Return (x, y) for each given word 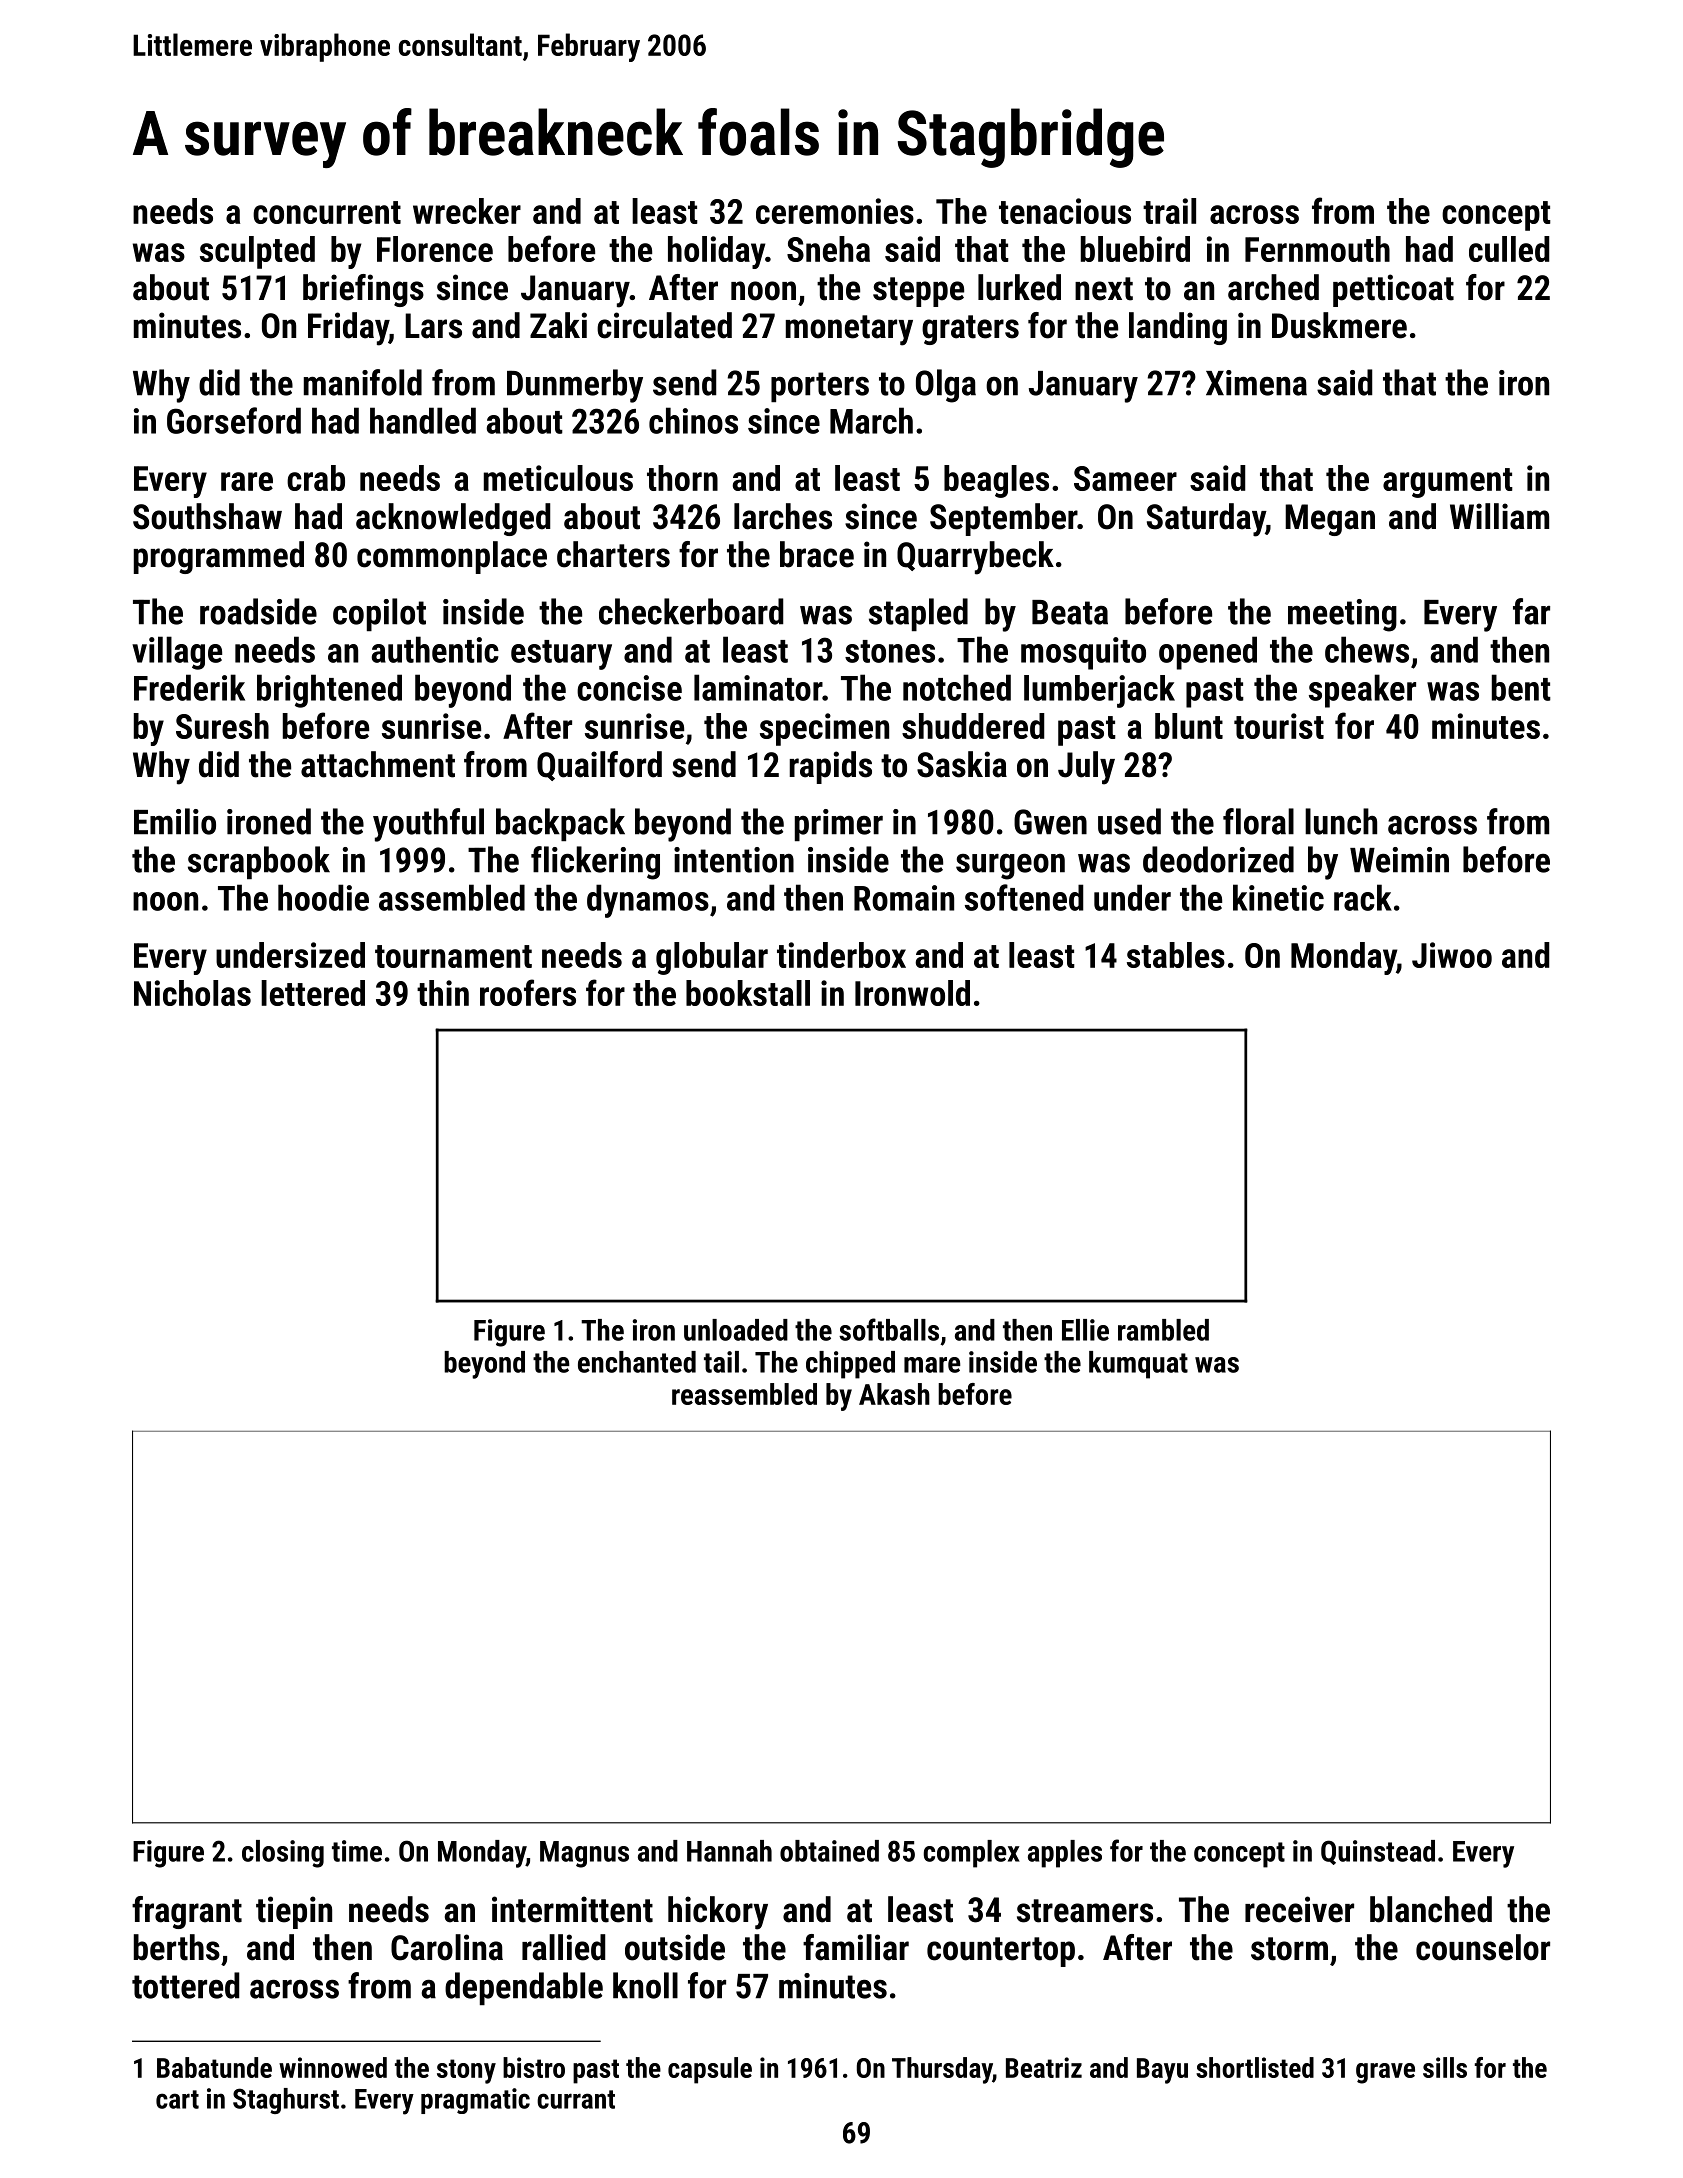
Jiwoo (1452, 955)
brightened (329, 691)
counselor (1483, 1947)
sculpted (257, 252)
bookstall (748, 993)
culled (1509, 249)
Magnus (584, 1854)
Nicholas (192, 993)
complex (971, 1854)
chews (1367, 649)
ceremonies (835, 211)
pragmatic (475, 2101)
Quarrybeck (975, 558)
